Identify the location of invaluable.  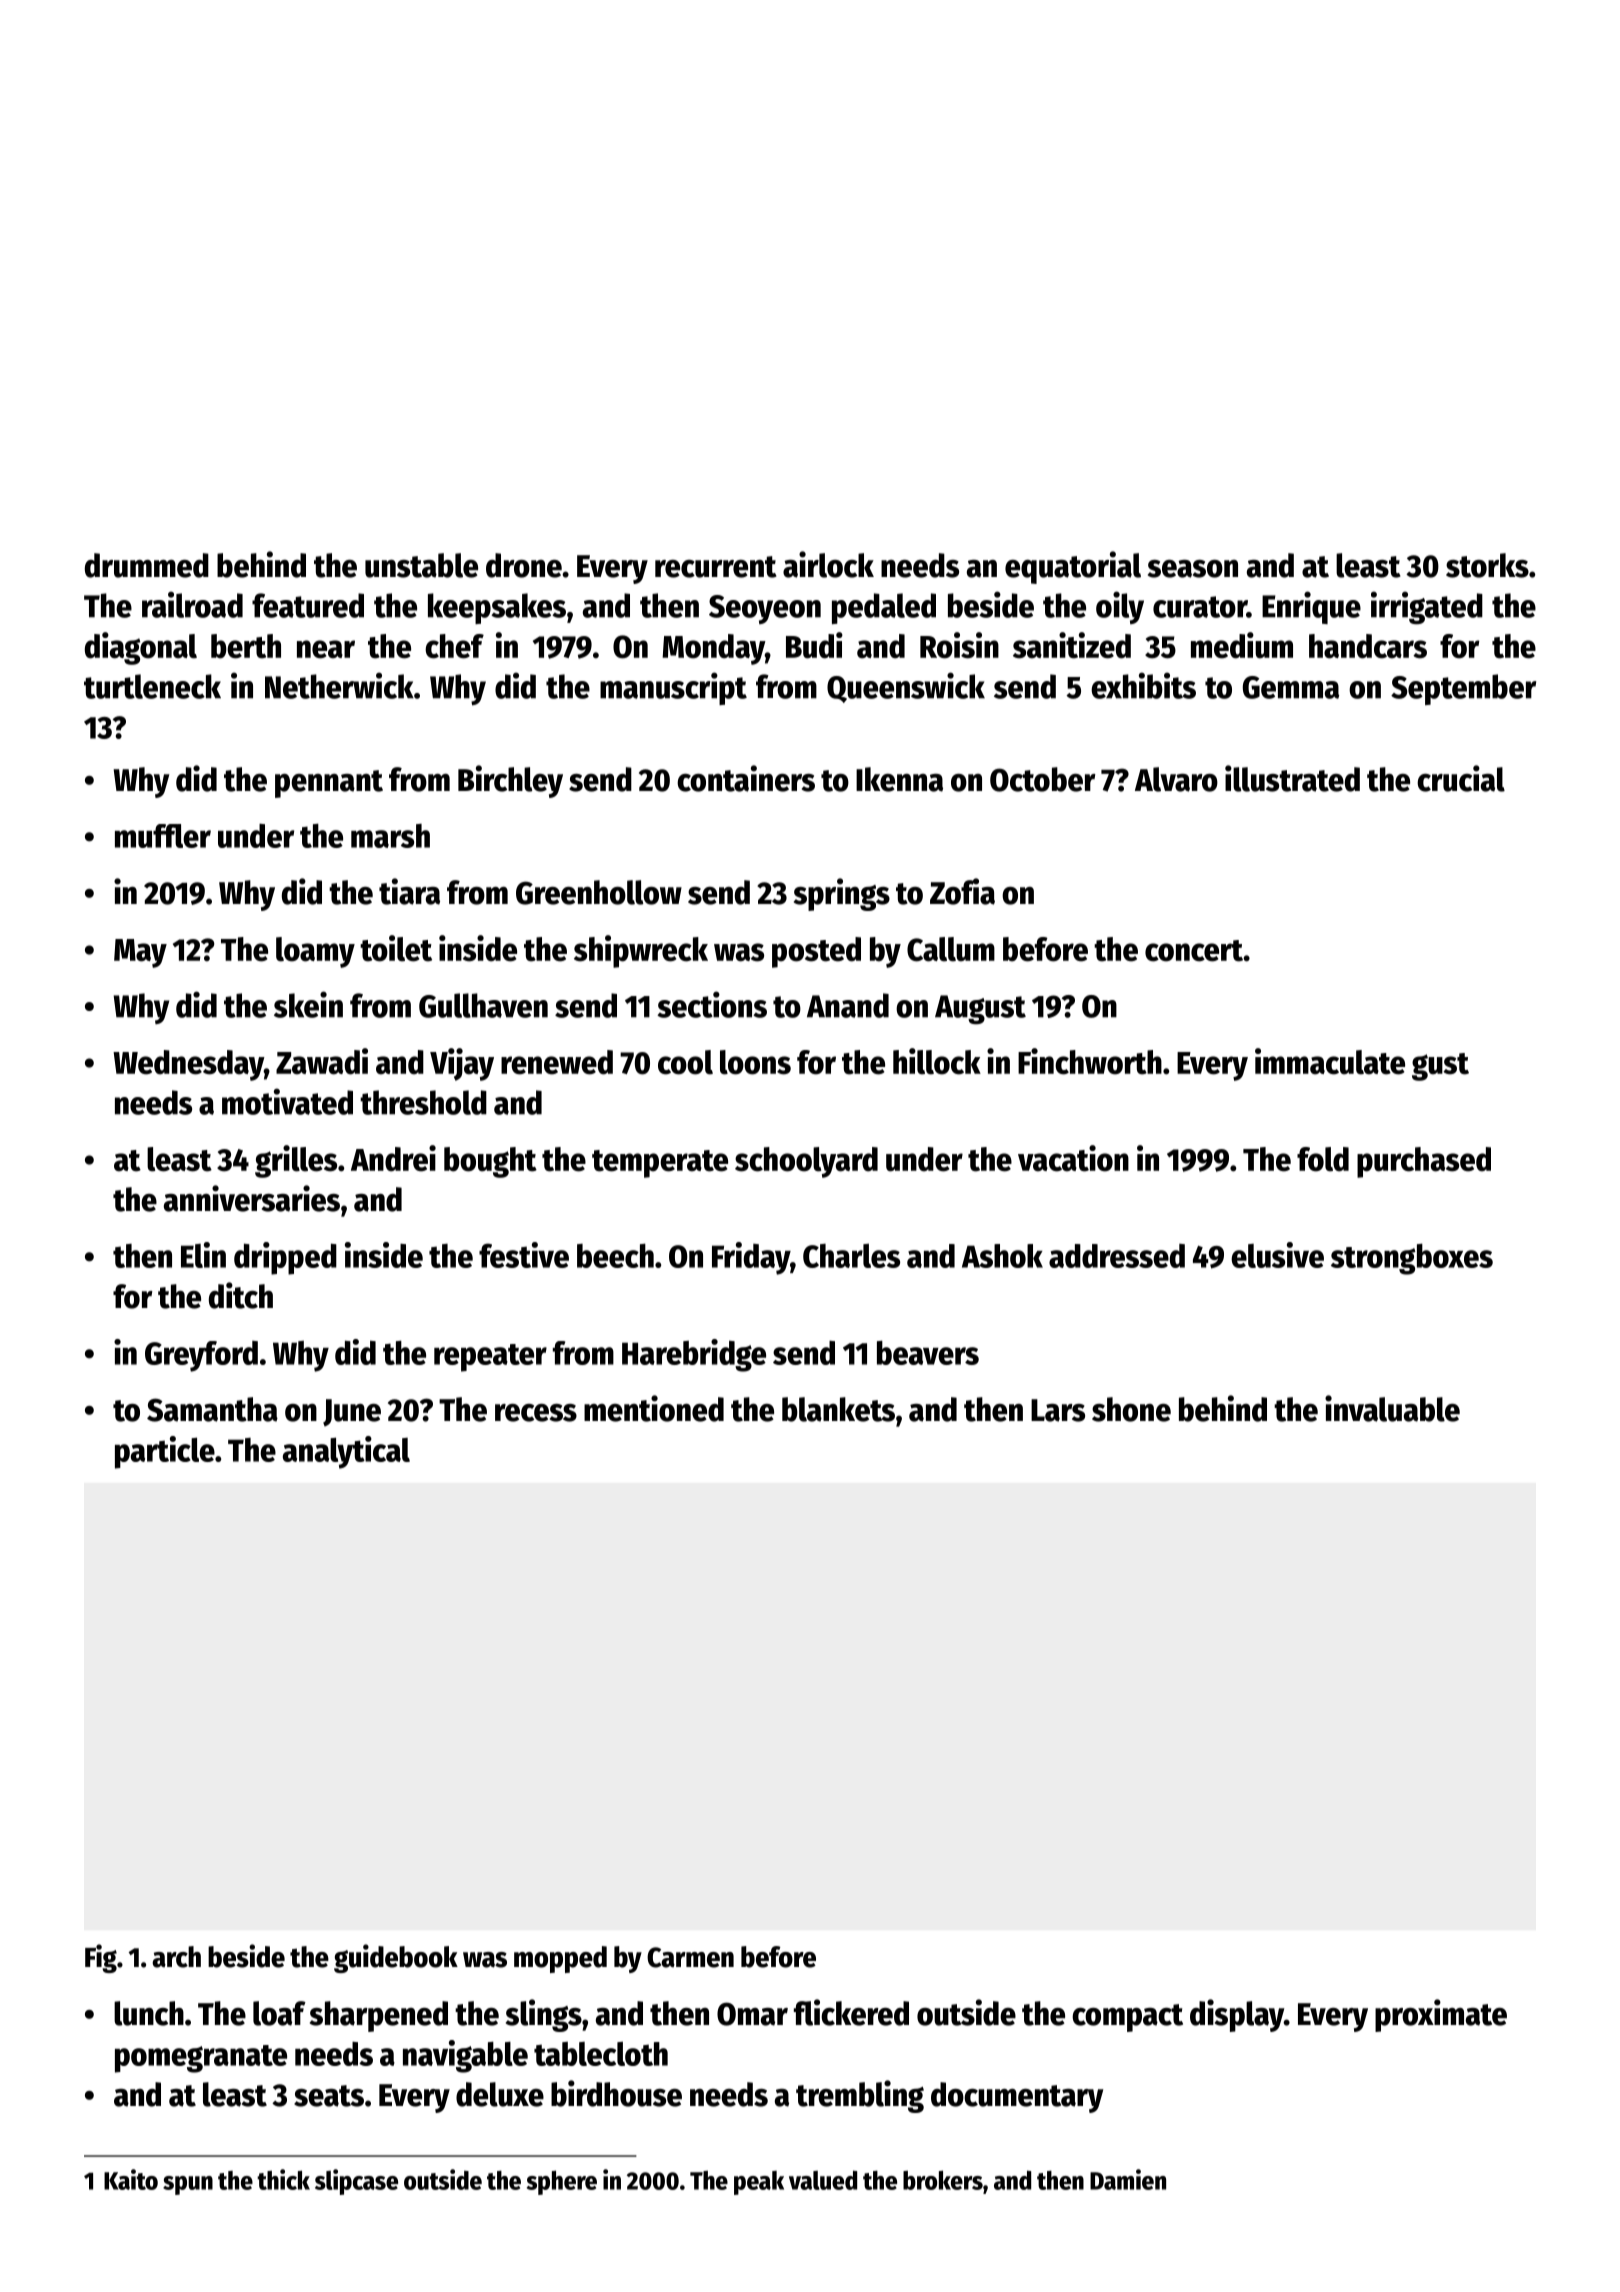
(1392, 1408).
